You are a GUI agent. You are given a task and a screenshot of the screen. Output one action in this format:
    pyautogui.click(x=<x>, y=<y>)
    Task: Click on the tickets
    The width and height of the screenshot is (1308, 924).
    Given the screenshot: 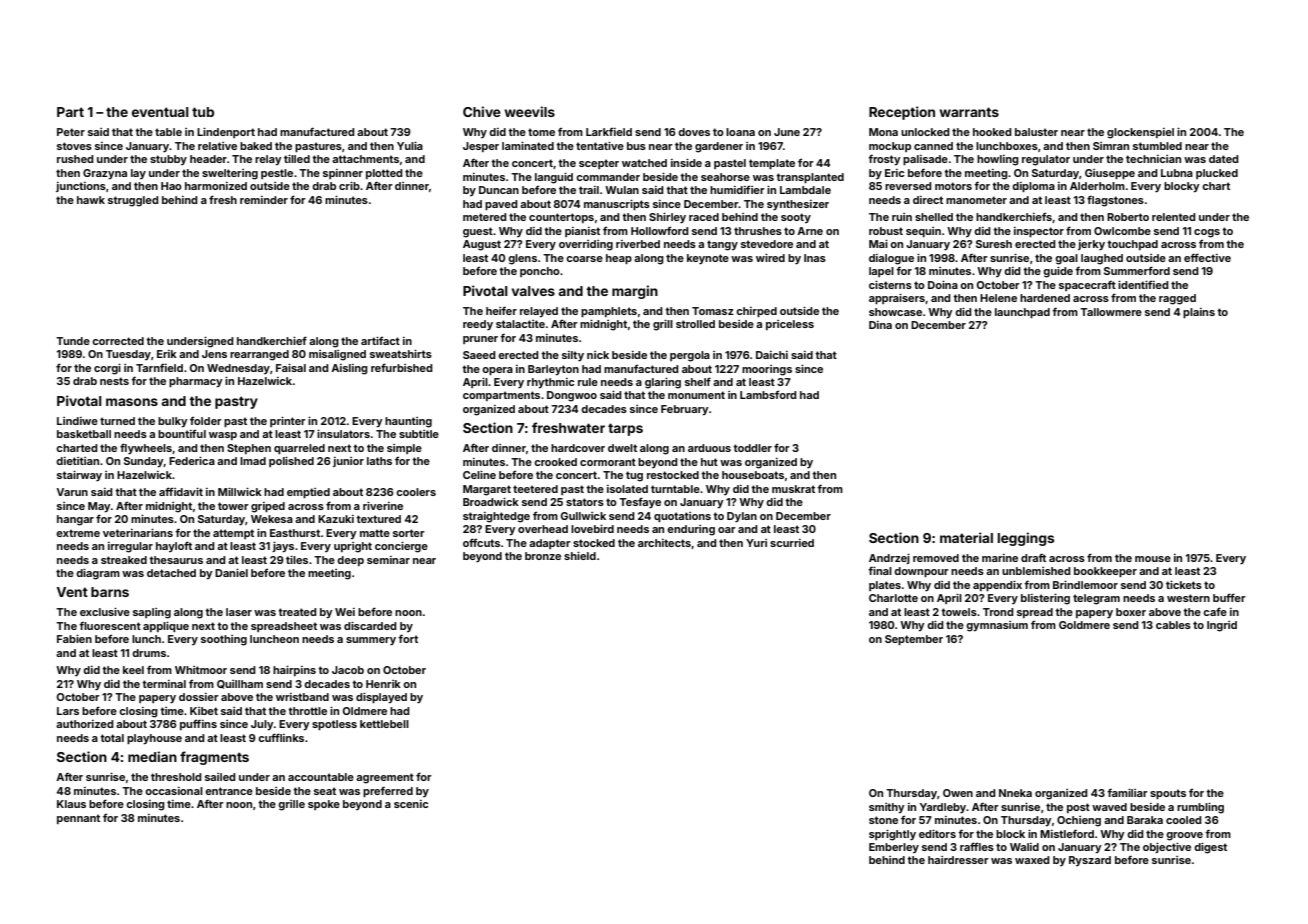 What is the action you would take?
    pyautogui.click(x=1184, y=584)
